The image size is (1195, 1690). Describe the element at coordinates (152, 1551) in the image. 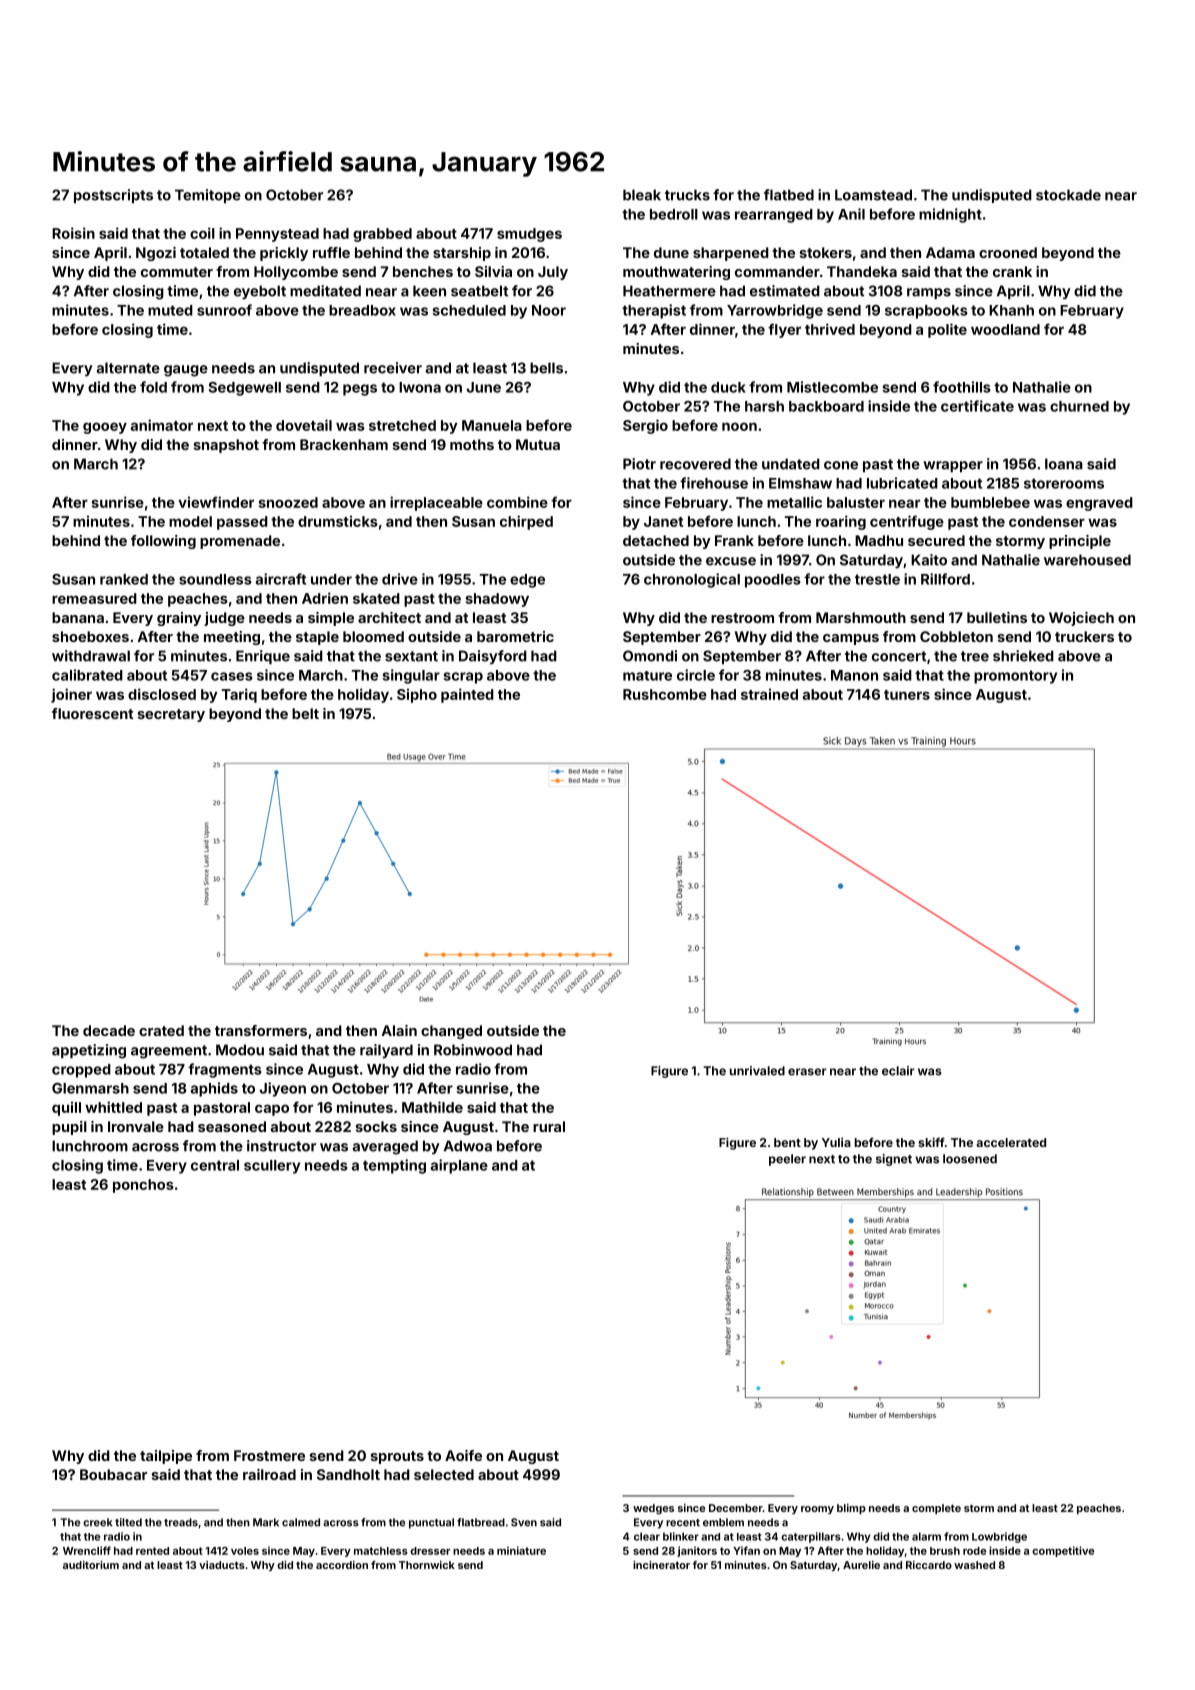

I see `rented` at that location.
